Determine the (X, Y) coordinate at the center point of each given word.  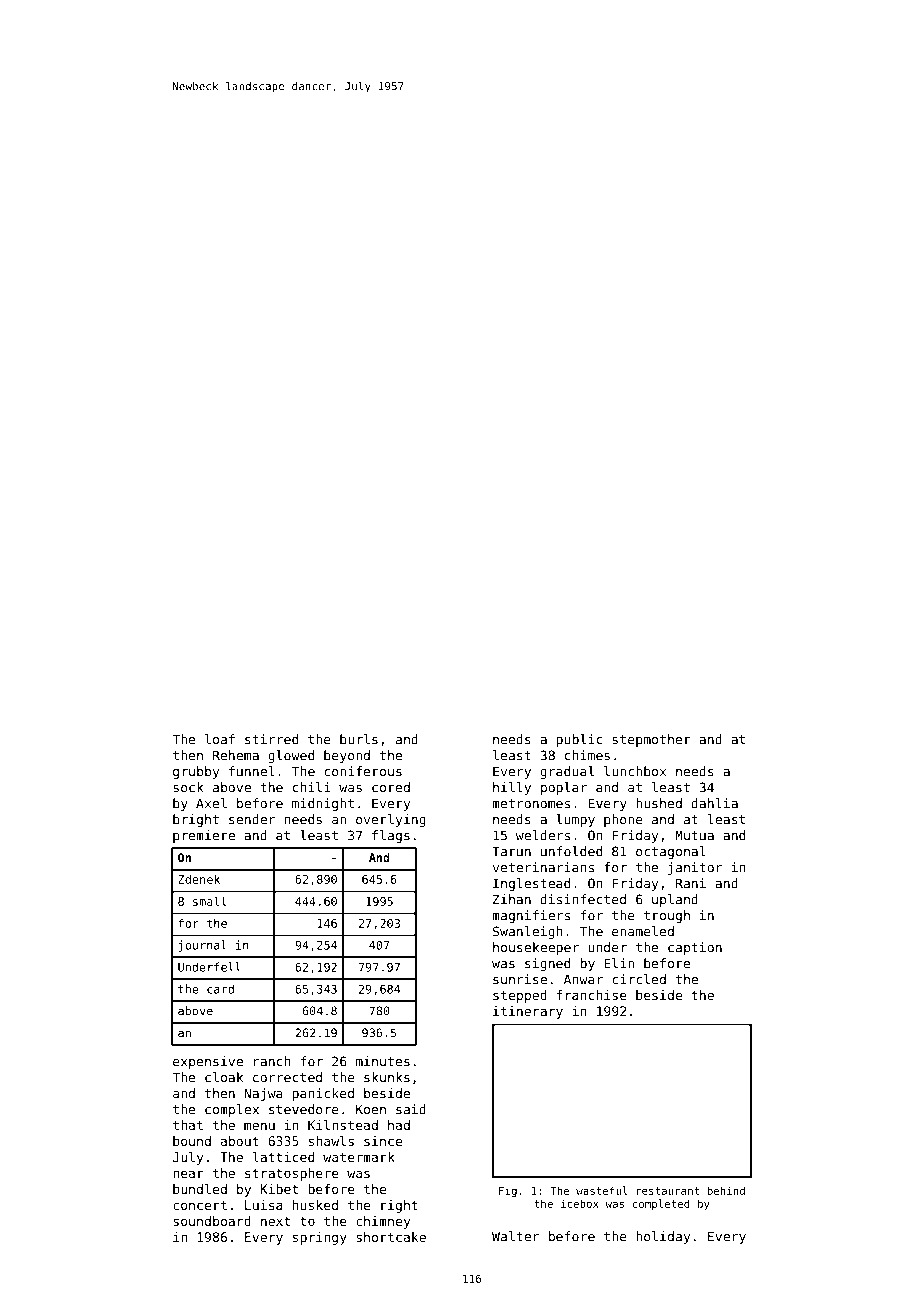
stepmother (651, 740)
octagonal (671, 852)
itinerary (528, 1012)
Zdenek (199, 879)
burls (359, 739)
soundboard (212, 1221)
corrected (287, 1077)
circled (639, 979)
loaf (220, 739)
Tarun (511, 851)
